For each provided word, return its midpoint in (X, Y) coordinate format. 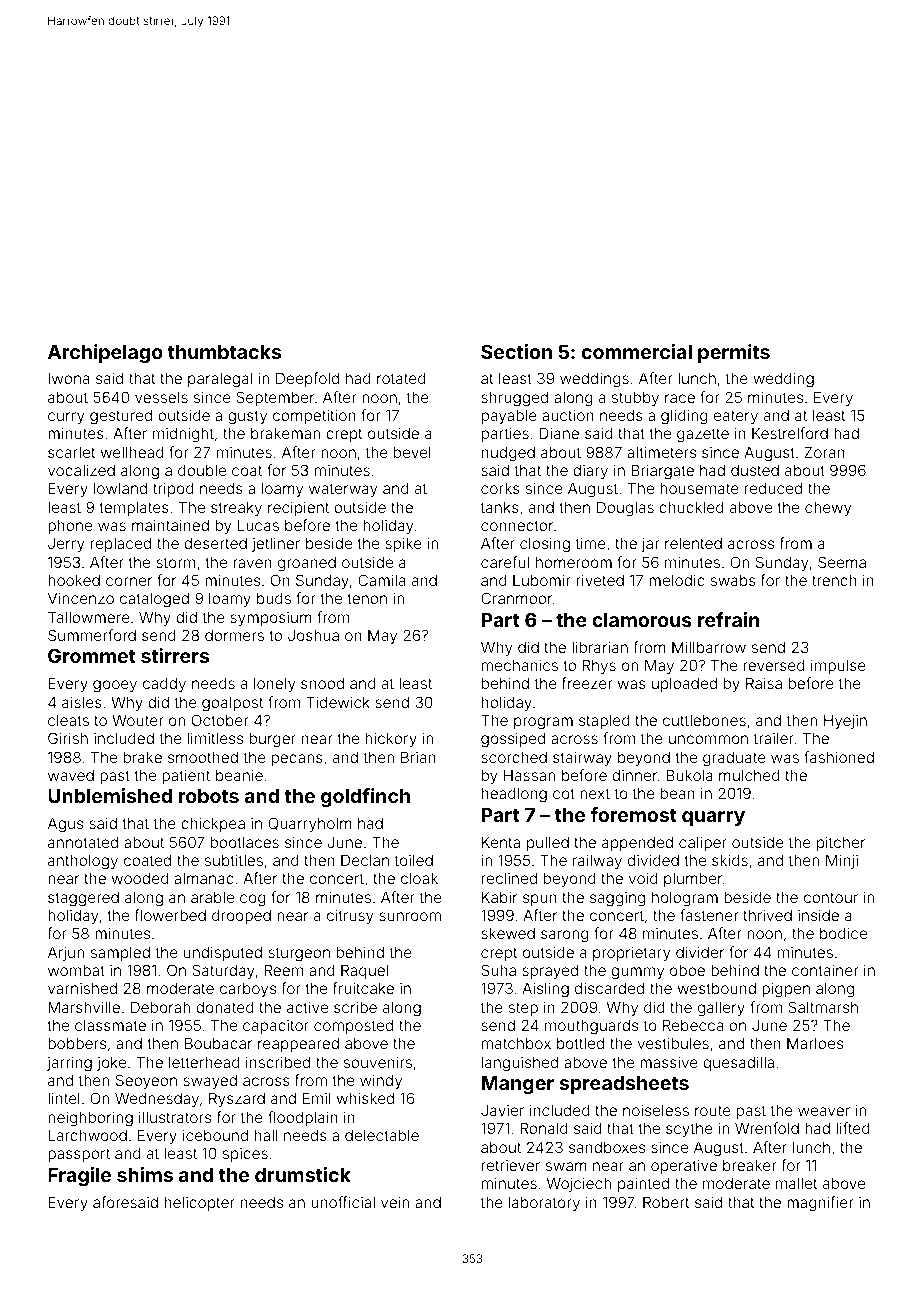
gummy (637, 973)
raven (252, 563)
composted (353, 1026)
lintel (64, 1098)
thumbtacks (224, 352)
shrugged (514, 399)
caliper (703, 843)
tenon (367, 598)
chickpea (213, 824)
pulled (548, 843)
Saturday (223, 971)
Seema (842, 562)
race (680, 398)
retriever (511, 1165)
